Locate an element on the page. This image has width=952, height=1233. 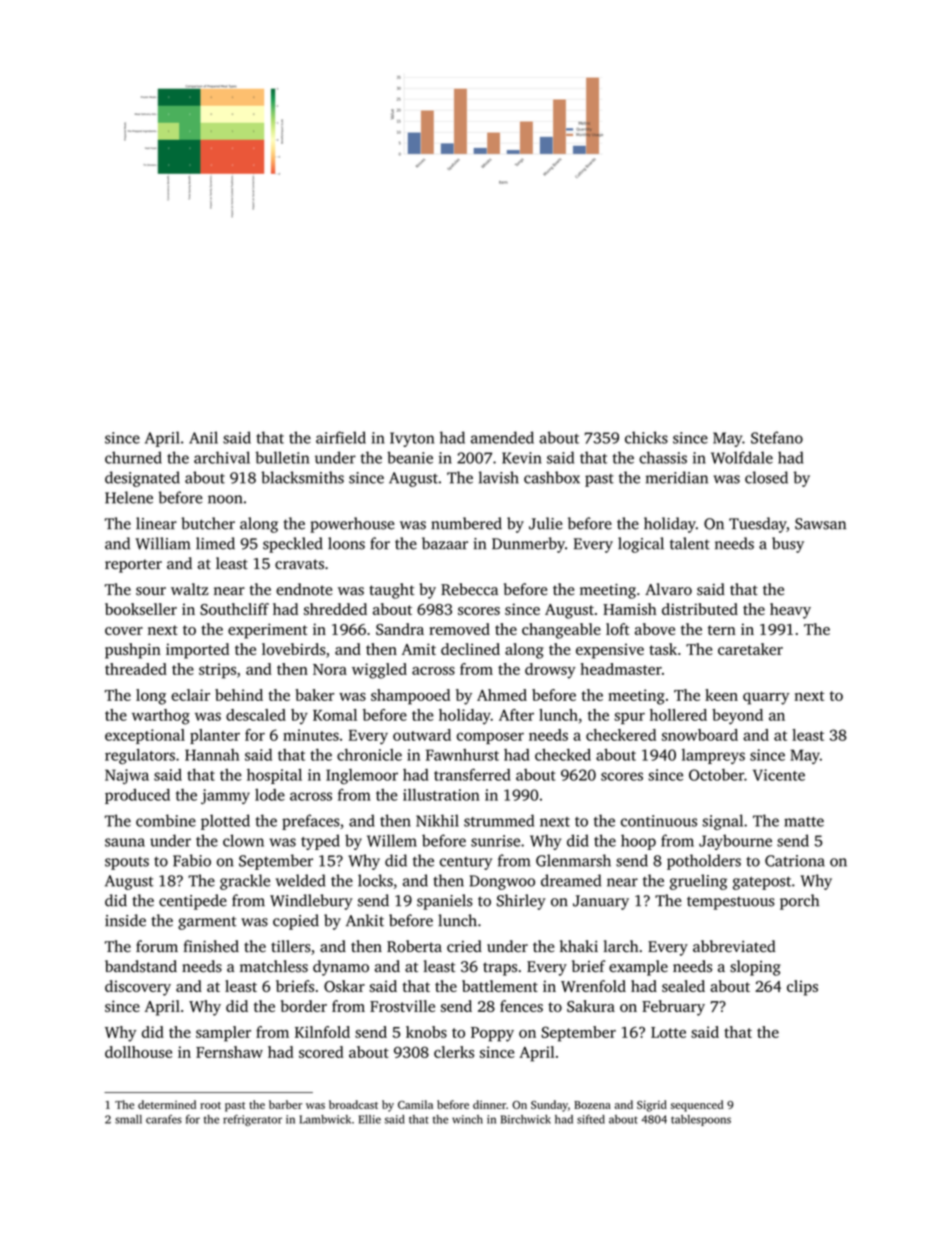
After is located at coordinates (516, 715).
